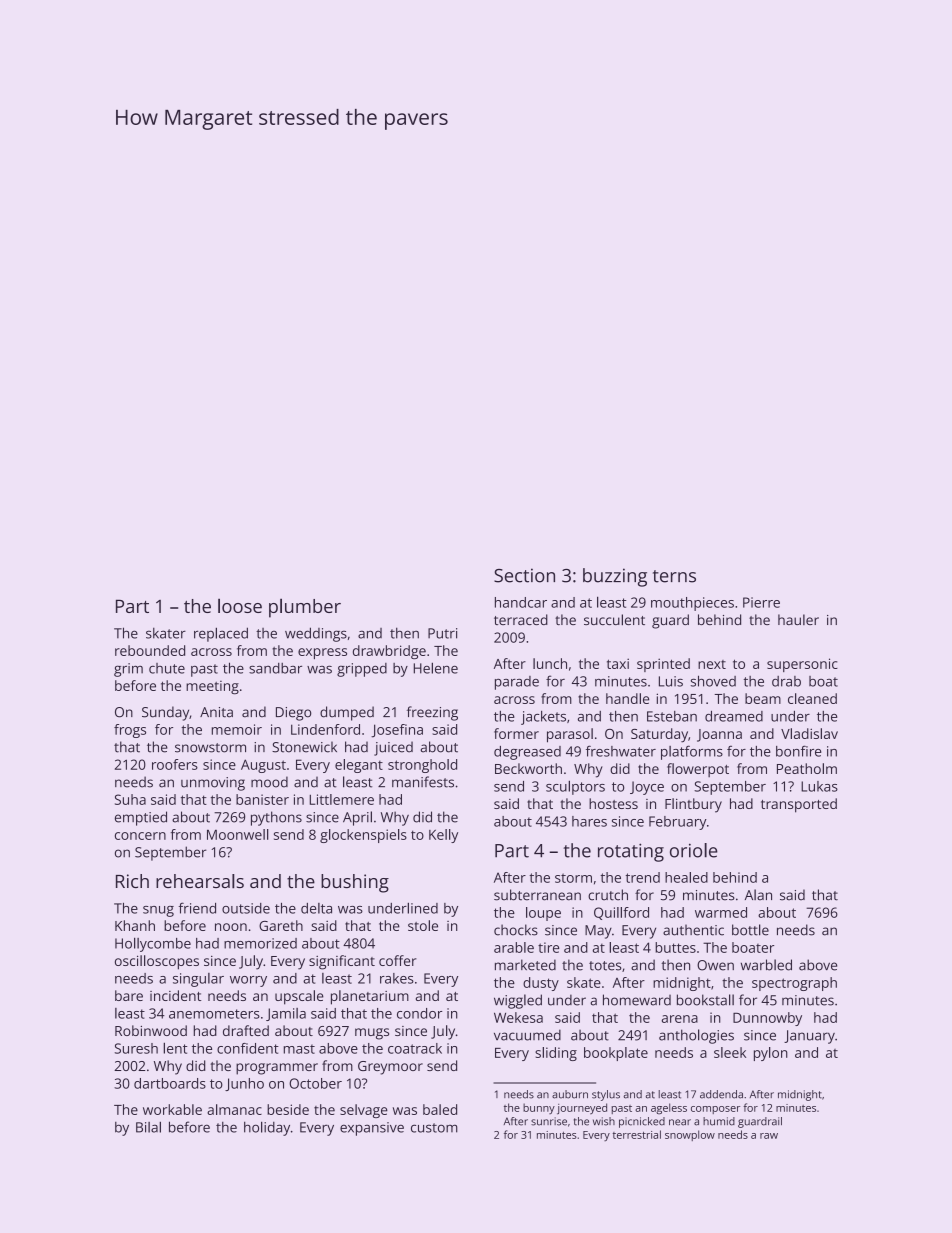  What do you see at coordinates (524, 575) in the document?
I see `Section` at bounding box center [524, 575].
